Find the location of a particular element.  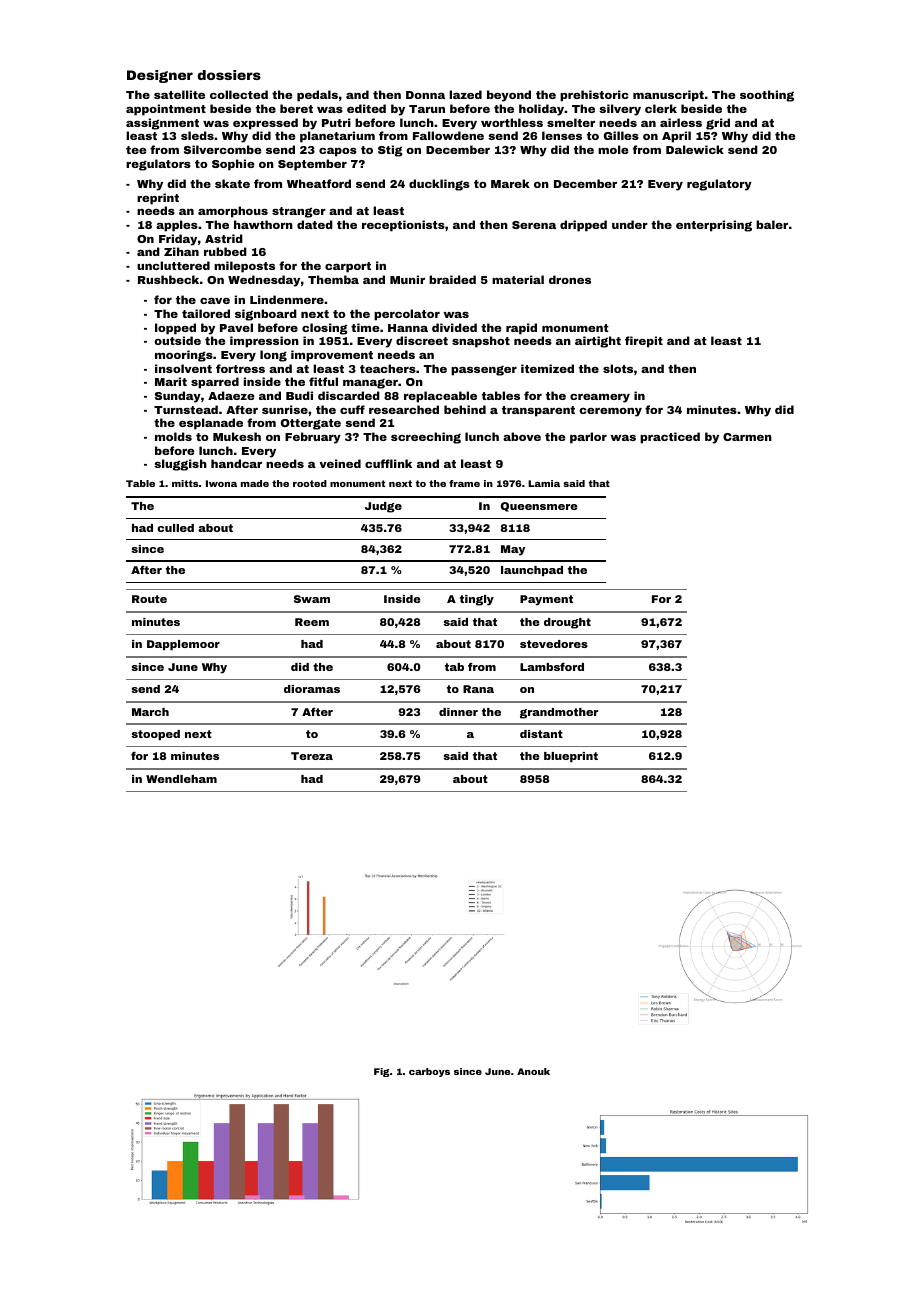

Anouk is located at coordinates (533, 1071).
